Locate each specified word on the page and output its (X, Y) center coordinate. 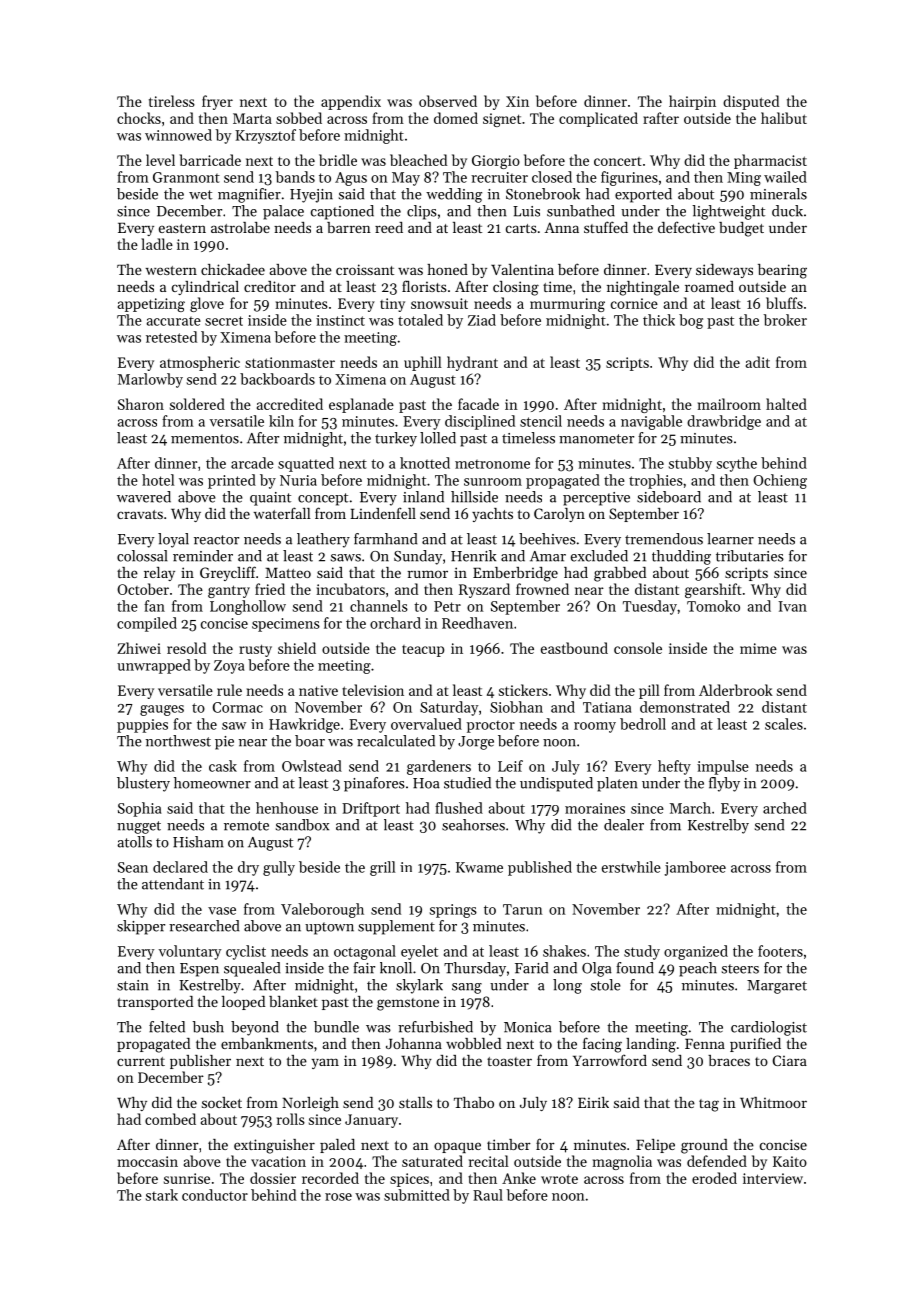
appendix (351, 102)
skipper (141, 927)
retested (171, 337)
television (373, 690)
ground (704, 1146)
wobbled (473, 1043)
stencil (541, 421)
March (690, 808)
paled (337, 1146)
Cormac (237, 707)
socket (222, 1102)
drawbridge (724, 422)
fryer (217, 102)
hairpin (692, 102)
